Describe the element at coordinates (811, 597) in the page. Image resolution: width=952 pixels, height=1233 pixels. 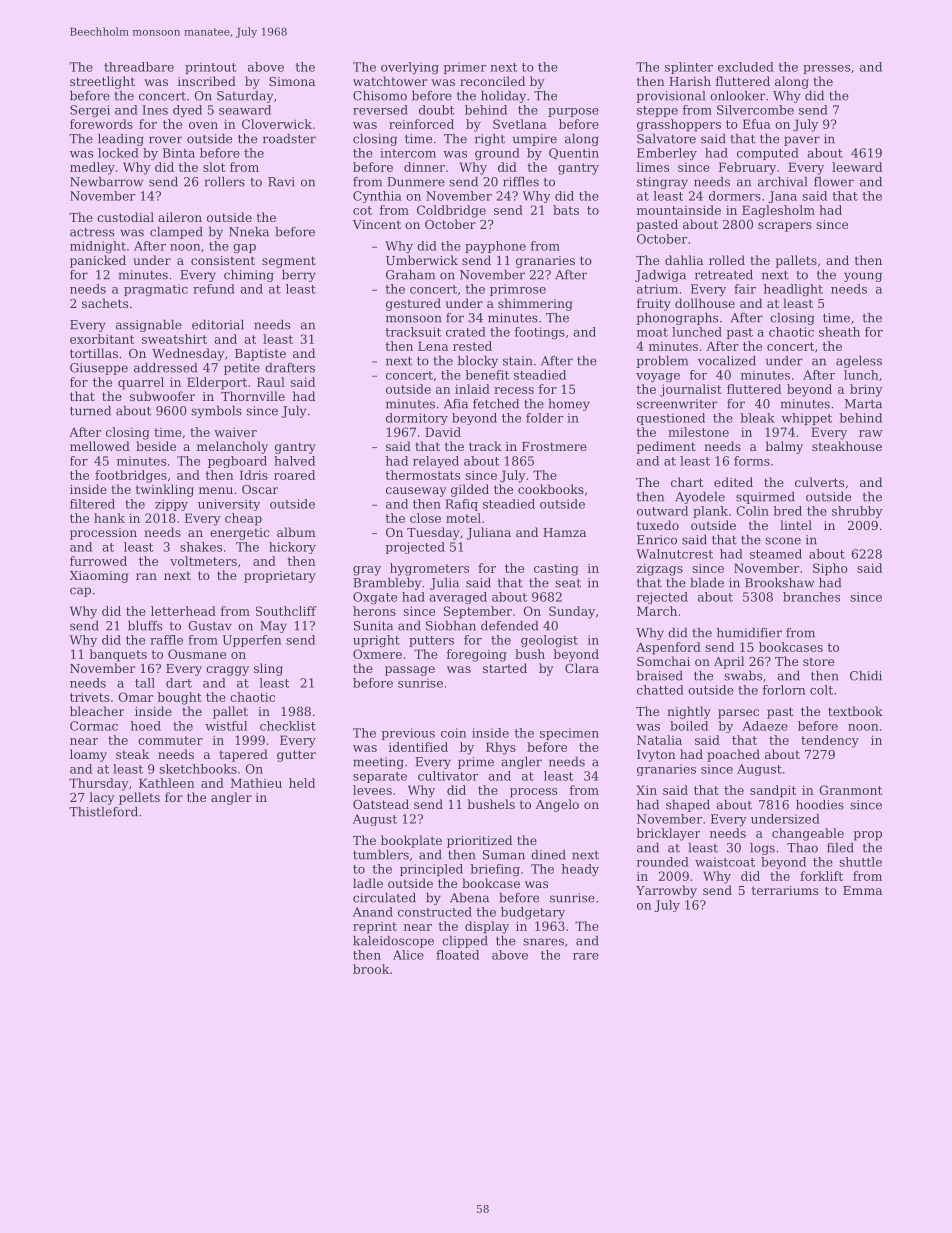
I see `branches` at that location.
